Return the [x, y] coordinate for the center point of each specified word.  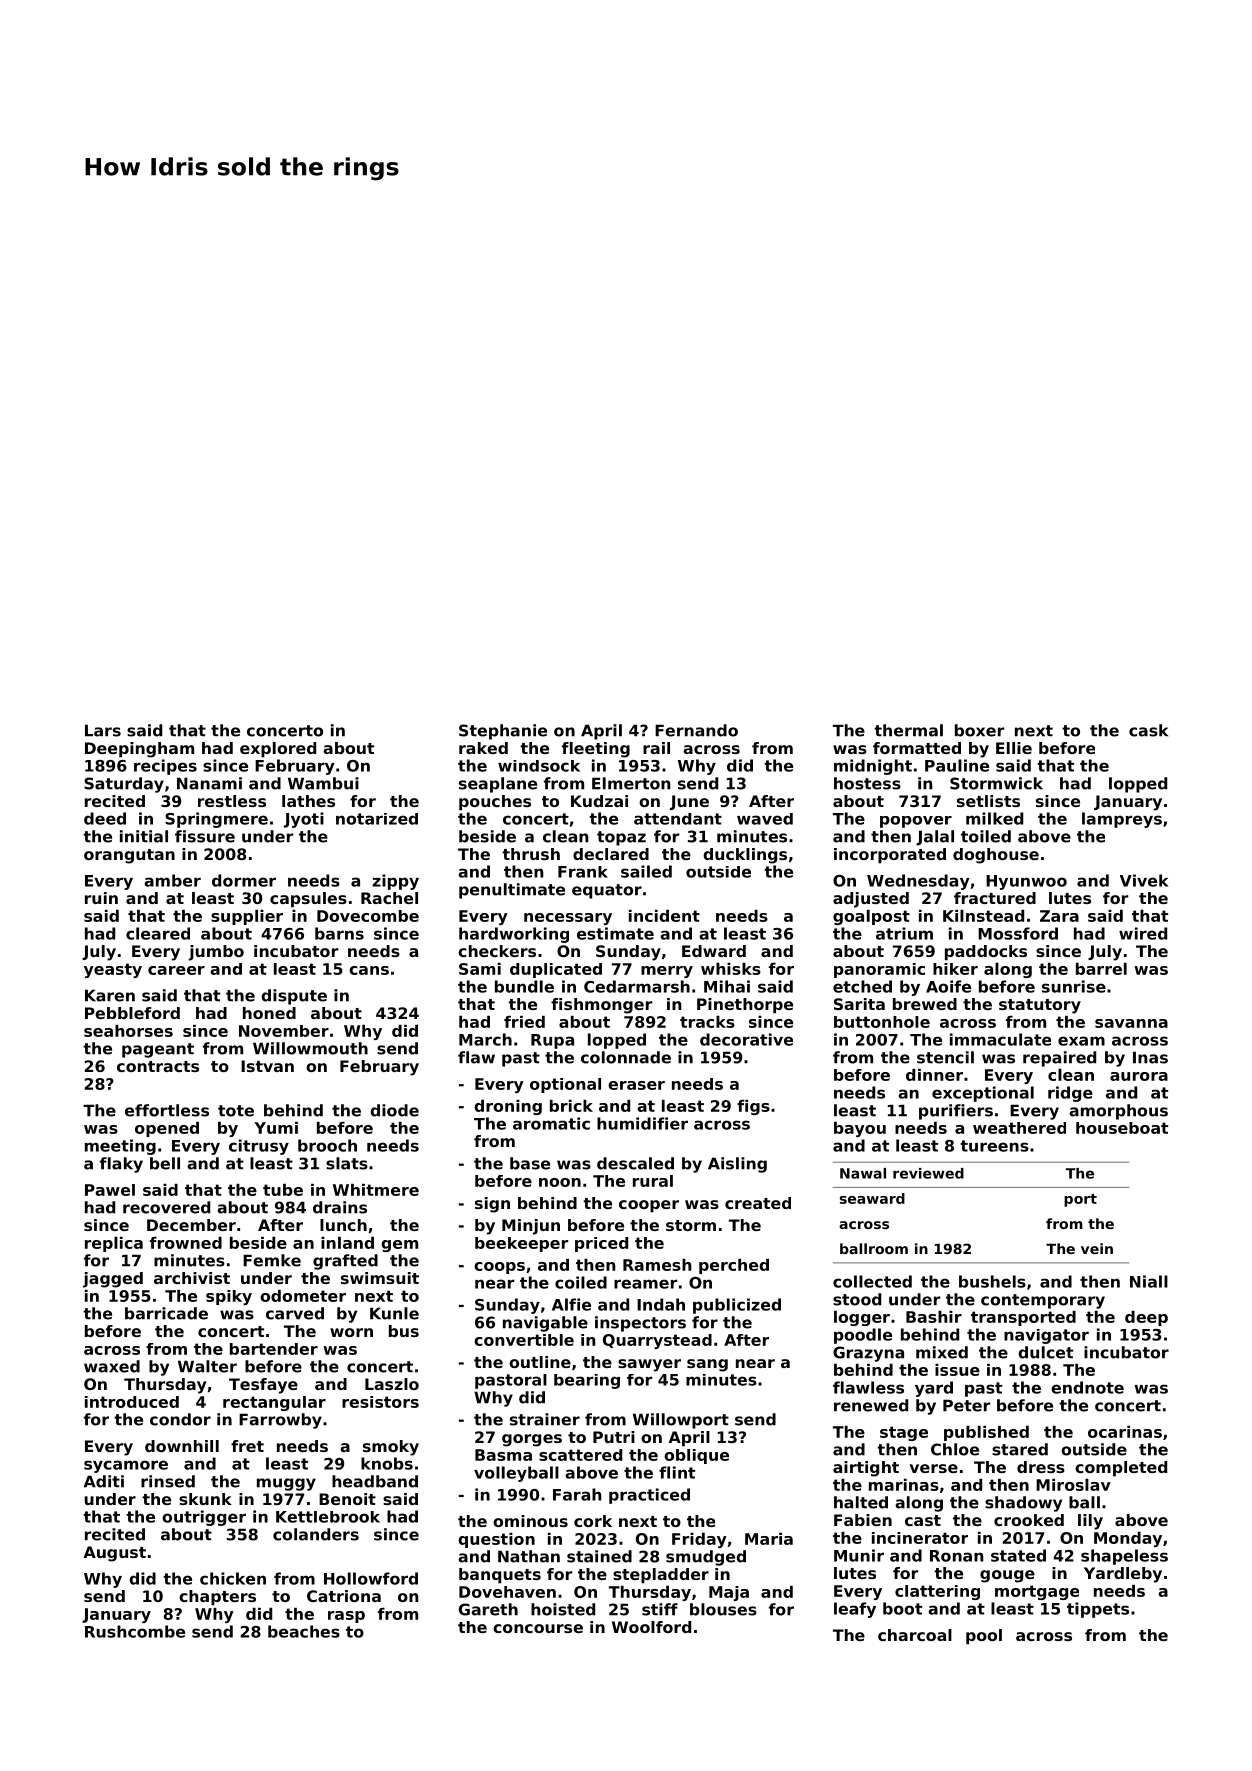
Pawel [110, 1190]
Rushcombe [135, 1631]
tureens [994, 1146]
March [485, 1039]
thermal [908, 730]
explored [278, 750]
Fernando [696, 730]
